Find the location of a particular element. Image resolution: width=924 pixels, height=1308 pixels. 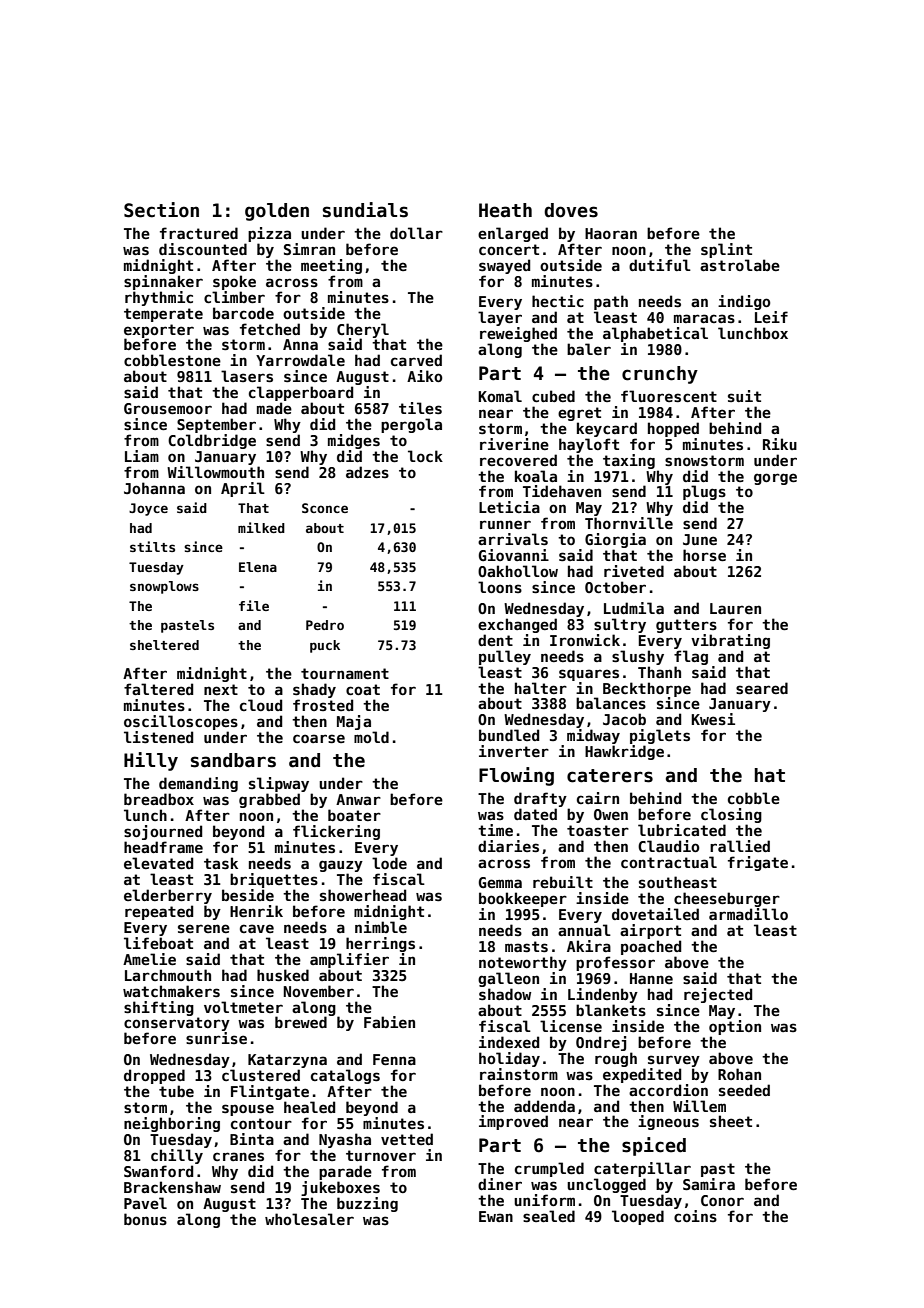

Elena is located at coordinates (258, 567).
